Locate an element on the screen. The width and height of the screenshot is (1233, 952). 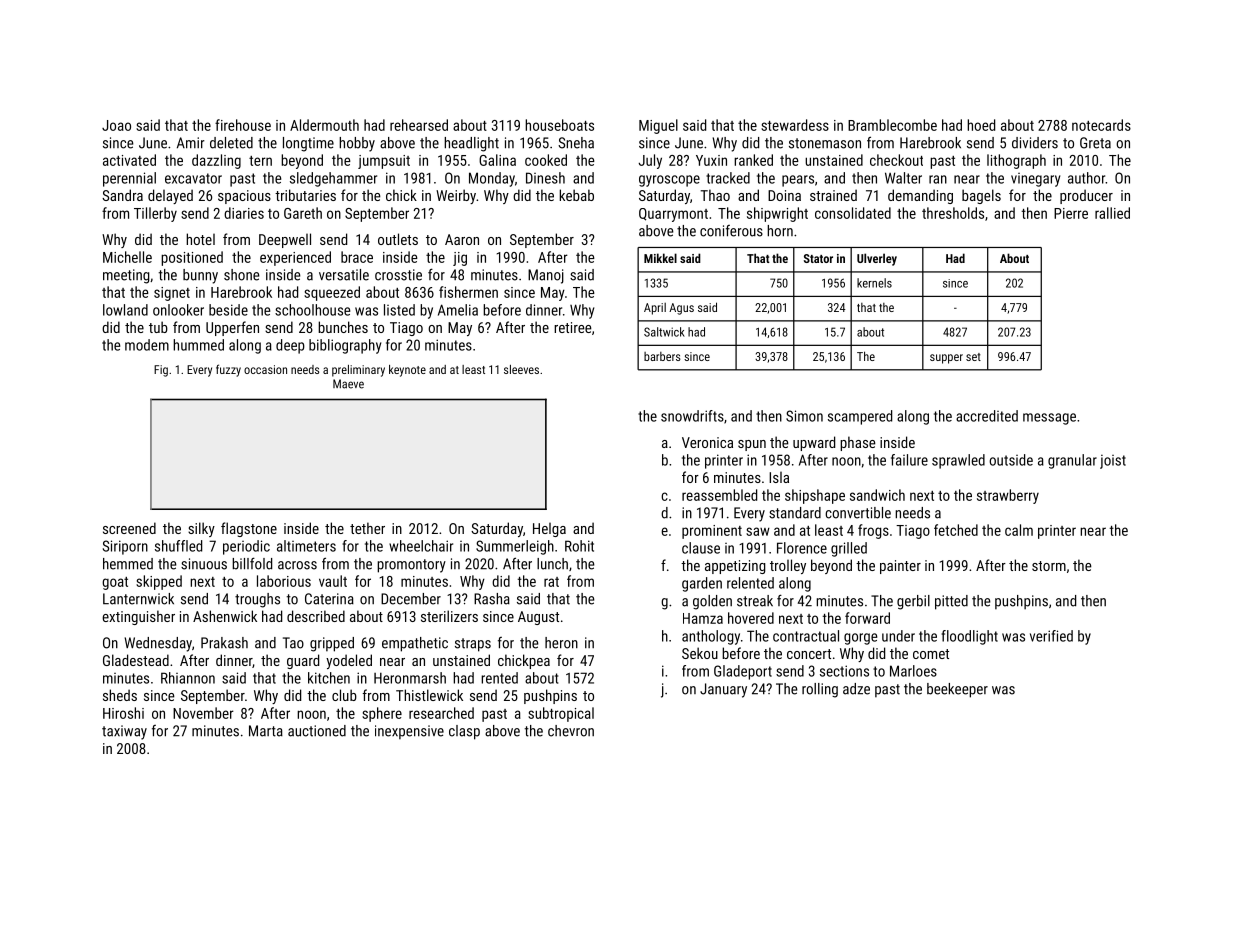
scampered is located at coordinates (860, 417).
